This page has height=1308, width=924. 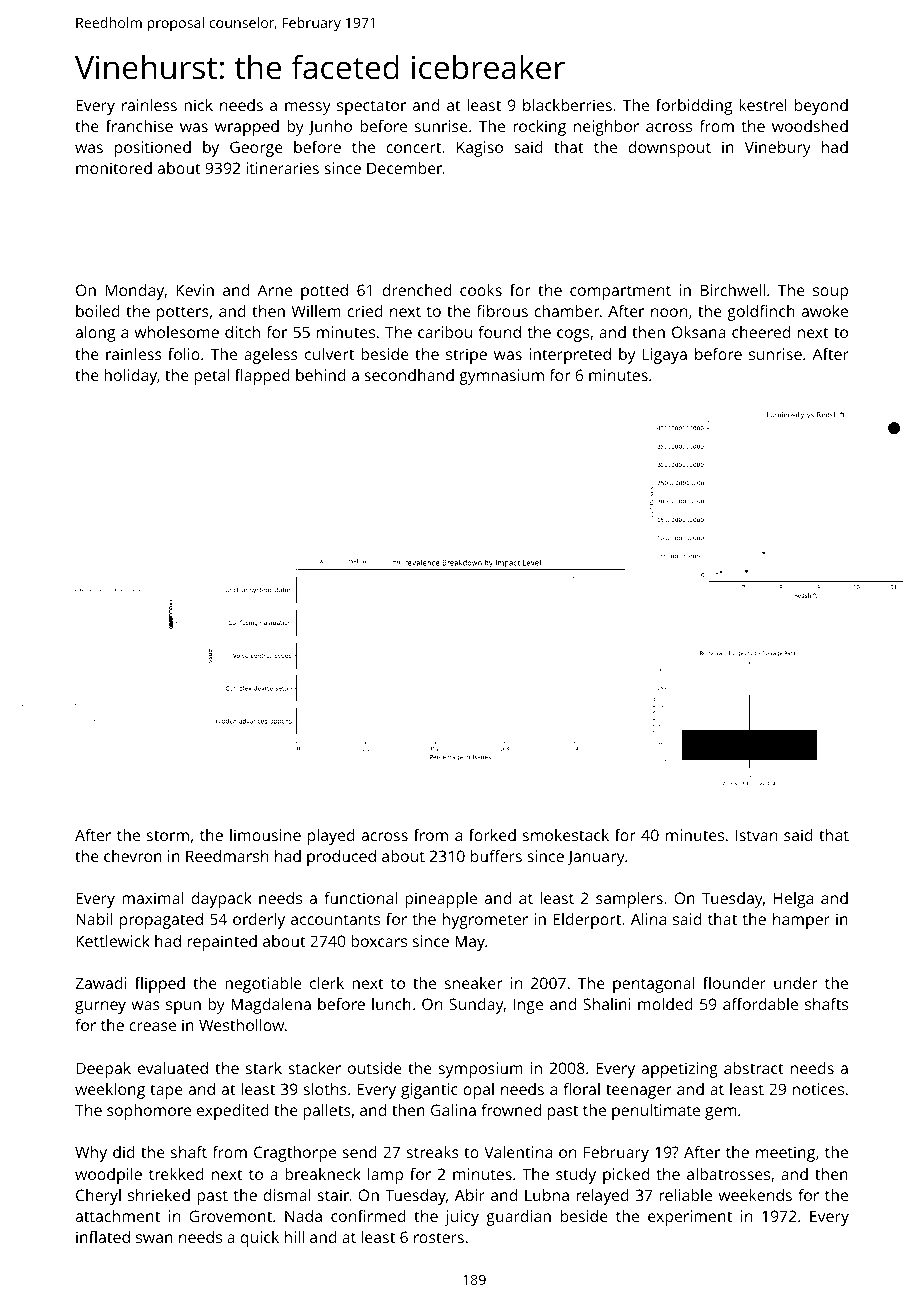 What do you see at coordinates (821, 107) in the page?
I see `beyond` at bounding box center [821, 107].
